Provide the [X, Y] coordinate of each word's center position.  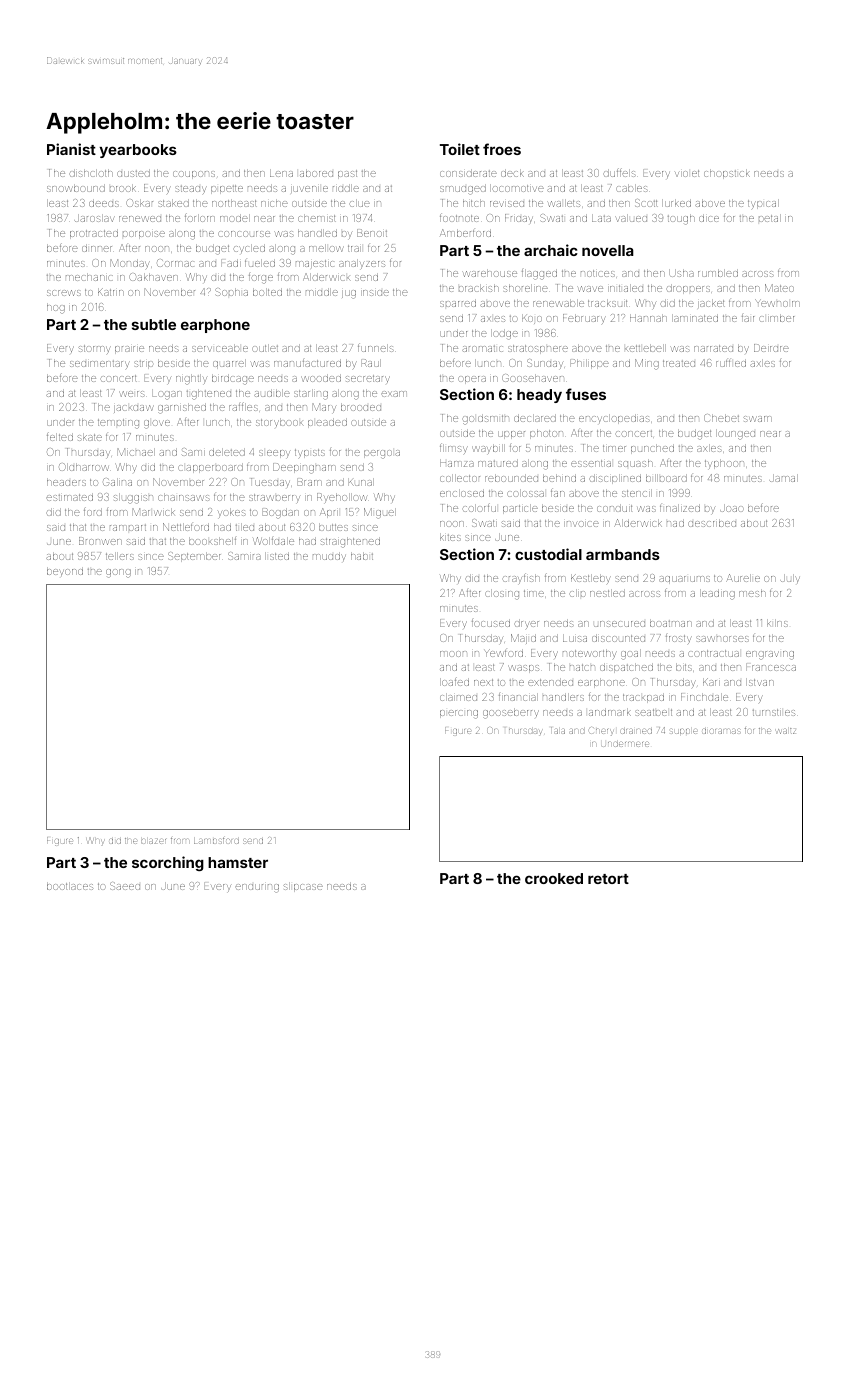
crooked [554, 878]
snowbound [76, 188]
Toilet [460, 149]
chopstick [727, 174]
